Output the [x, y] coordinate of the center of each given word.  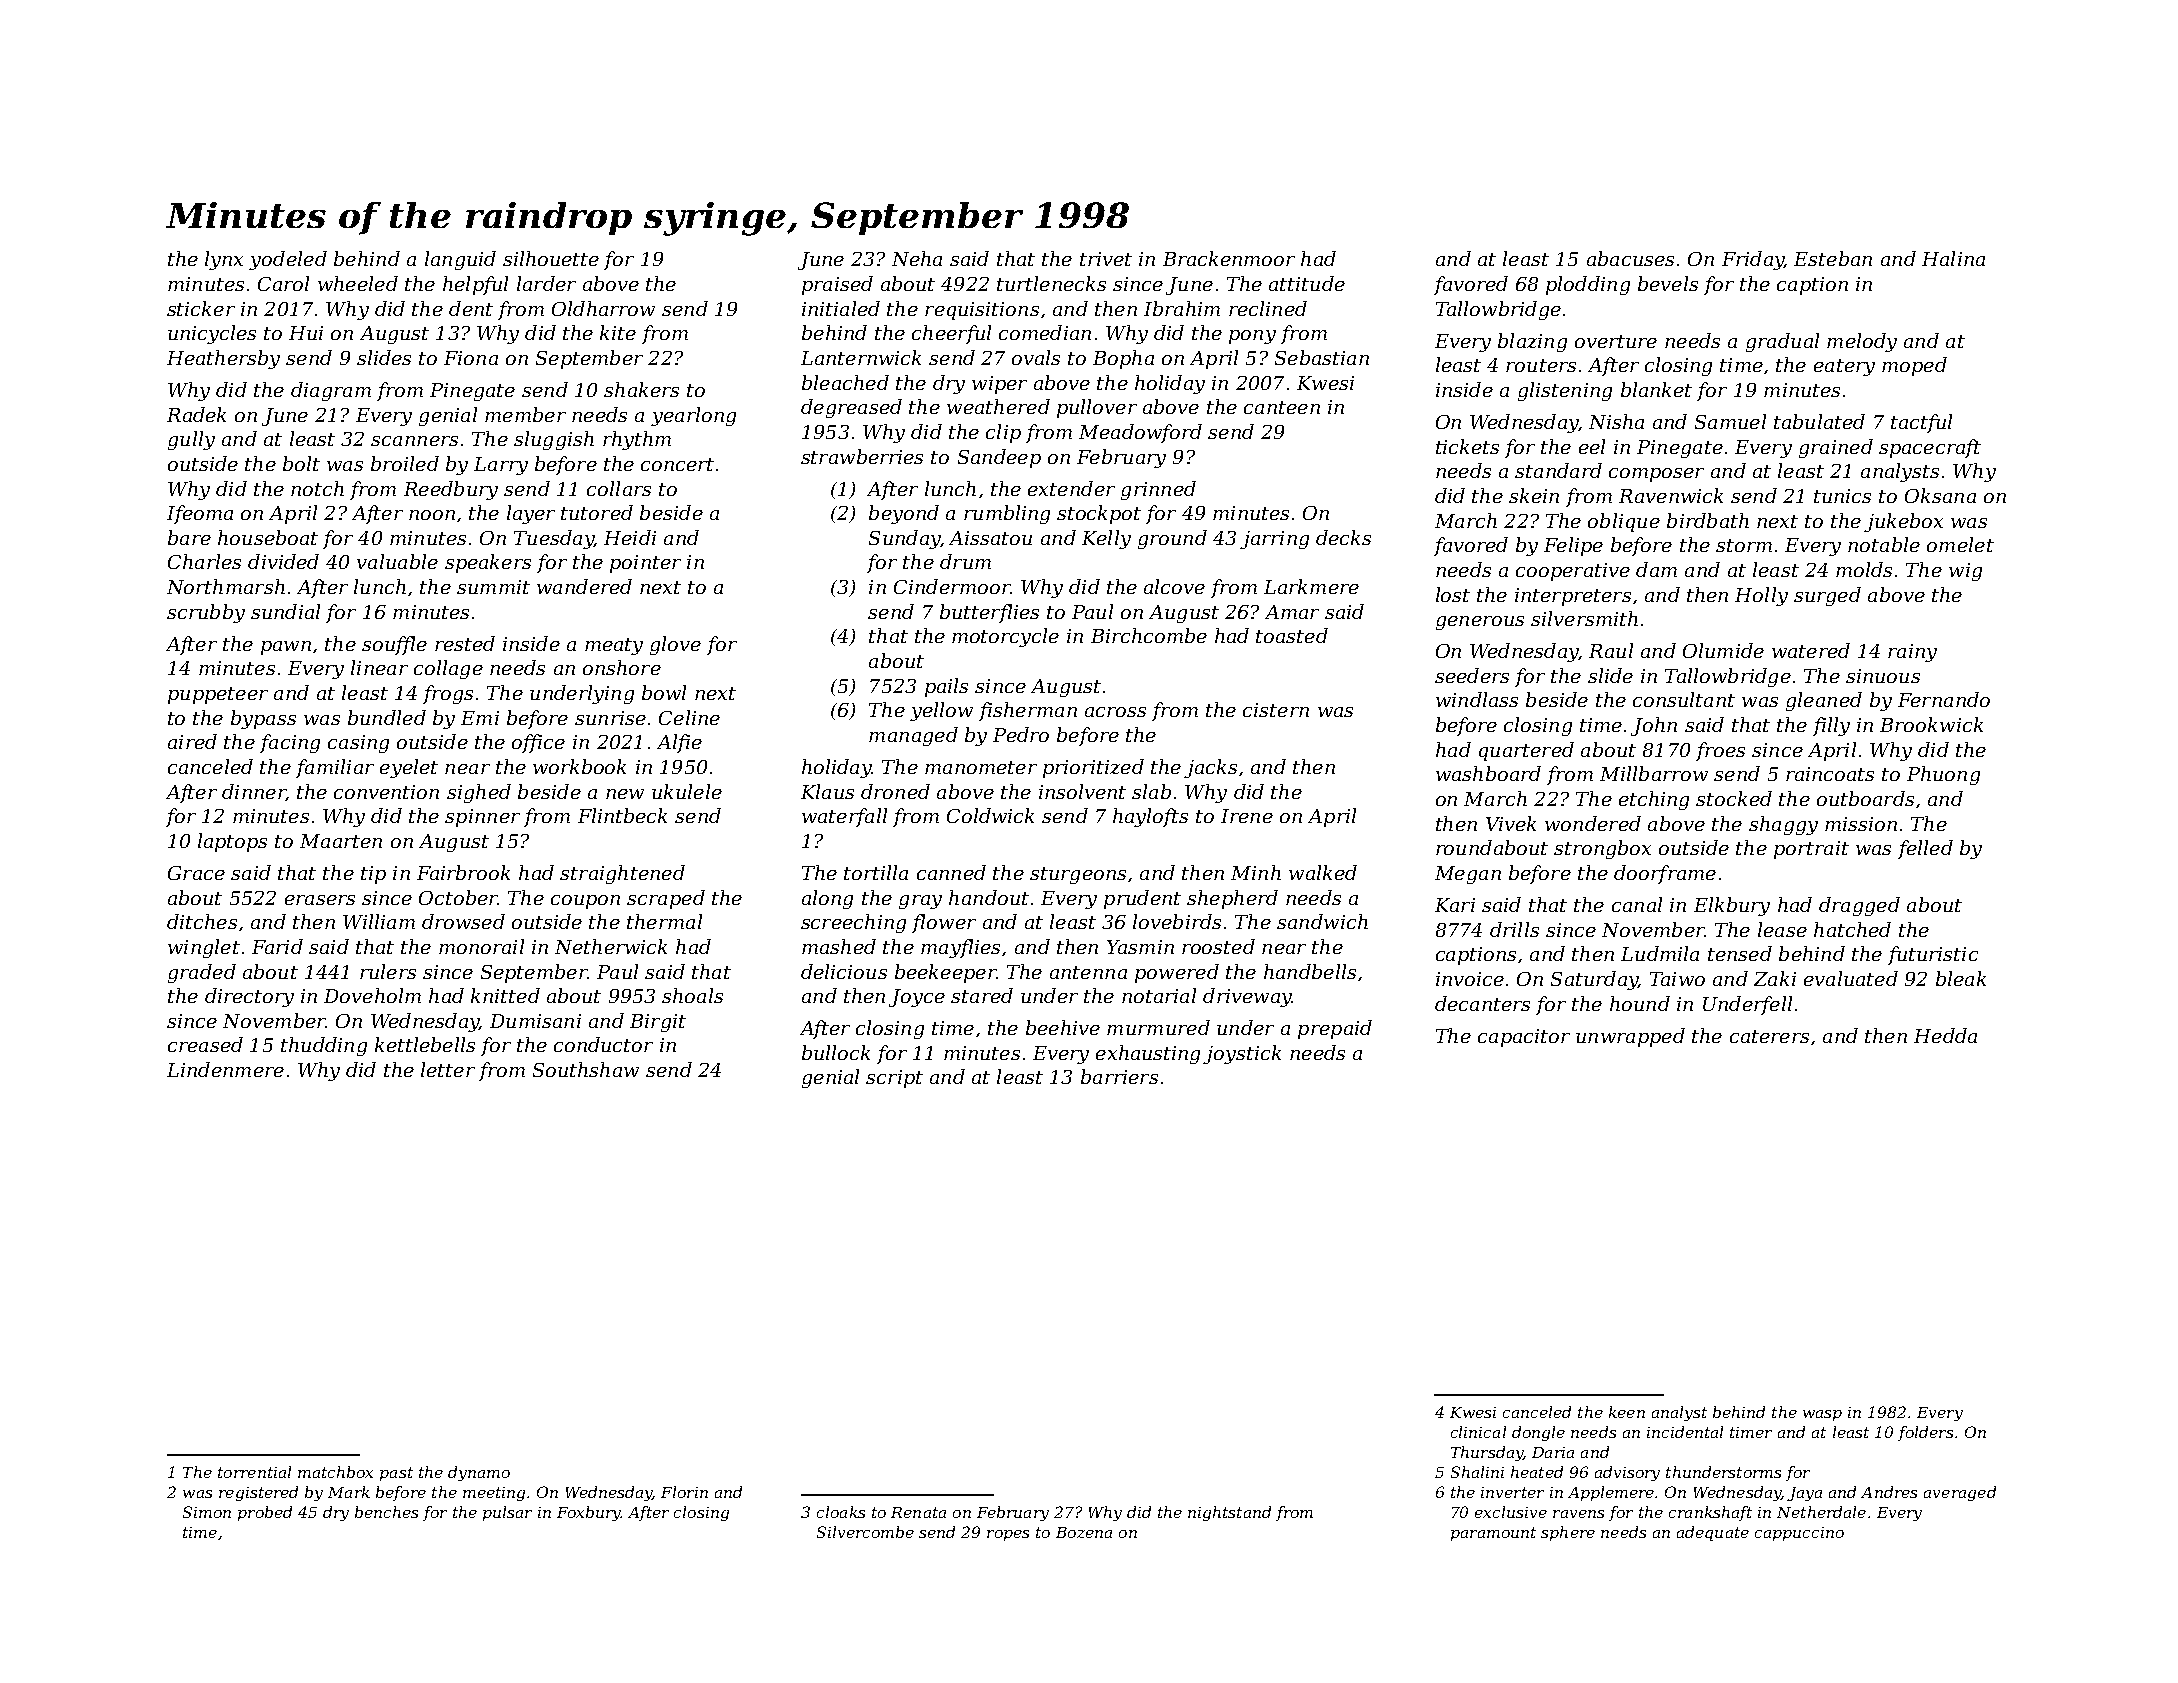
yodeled [288, 260]
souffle [394, 645]
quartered [1526, 751]
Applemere [1611, 1493]
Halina [1953, 258]
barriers [1119, 1076]
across [1115, 712]
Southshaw [586, 1069]
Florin [684, 1492]
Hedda [1945, 1035]
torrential [254, 1472]
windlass [1477, 699]
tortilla [876, 872]
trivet [1106, 259]
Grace [196, 873]
